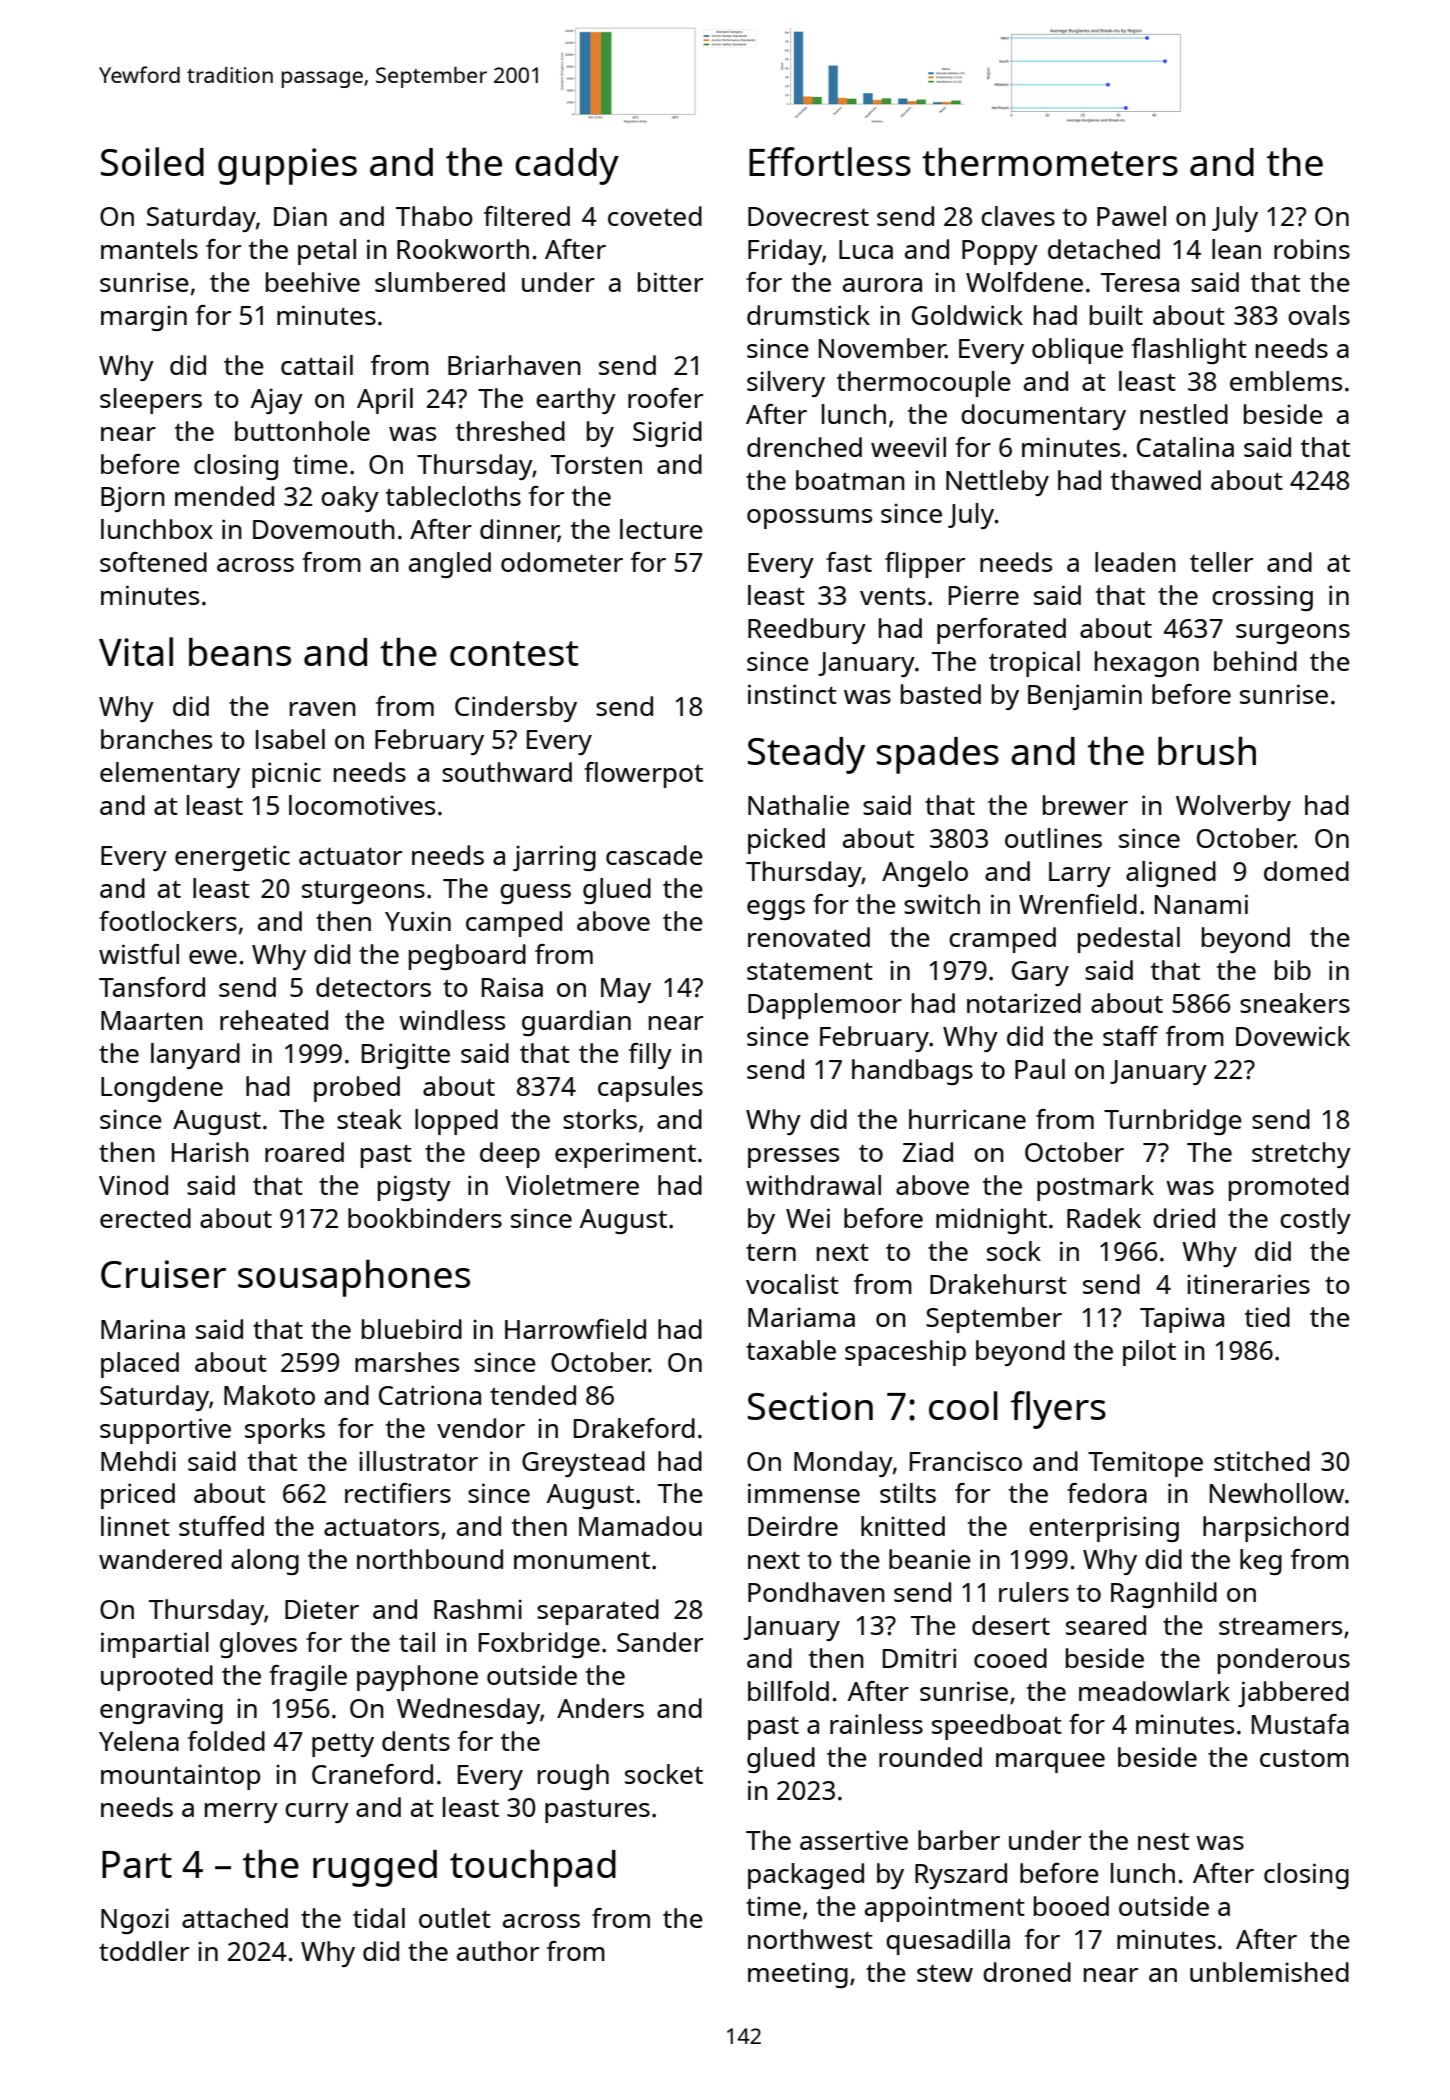 Image resolution: width=1450 pixels, height=2100 pixels. Describe the element at coordinates (1233, 808) in the screenshot. I see `Wolverby` at that location.
